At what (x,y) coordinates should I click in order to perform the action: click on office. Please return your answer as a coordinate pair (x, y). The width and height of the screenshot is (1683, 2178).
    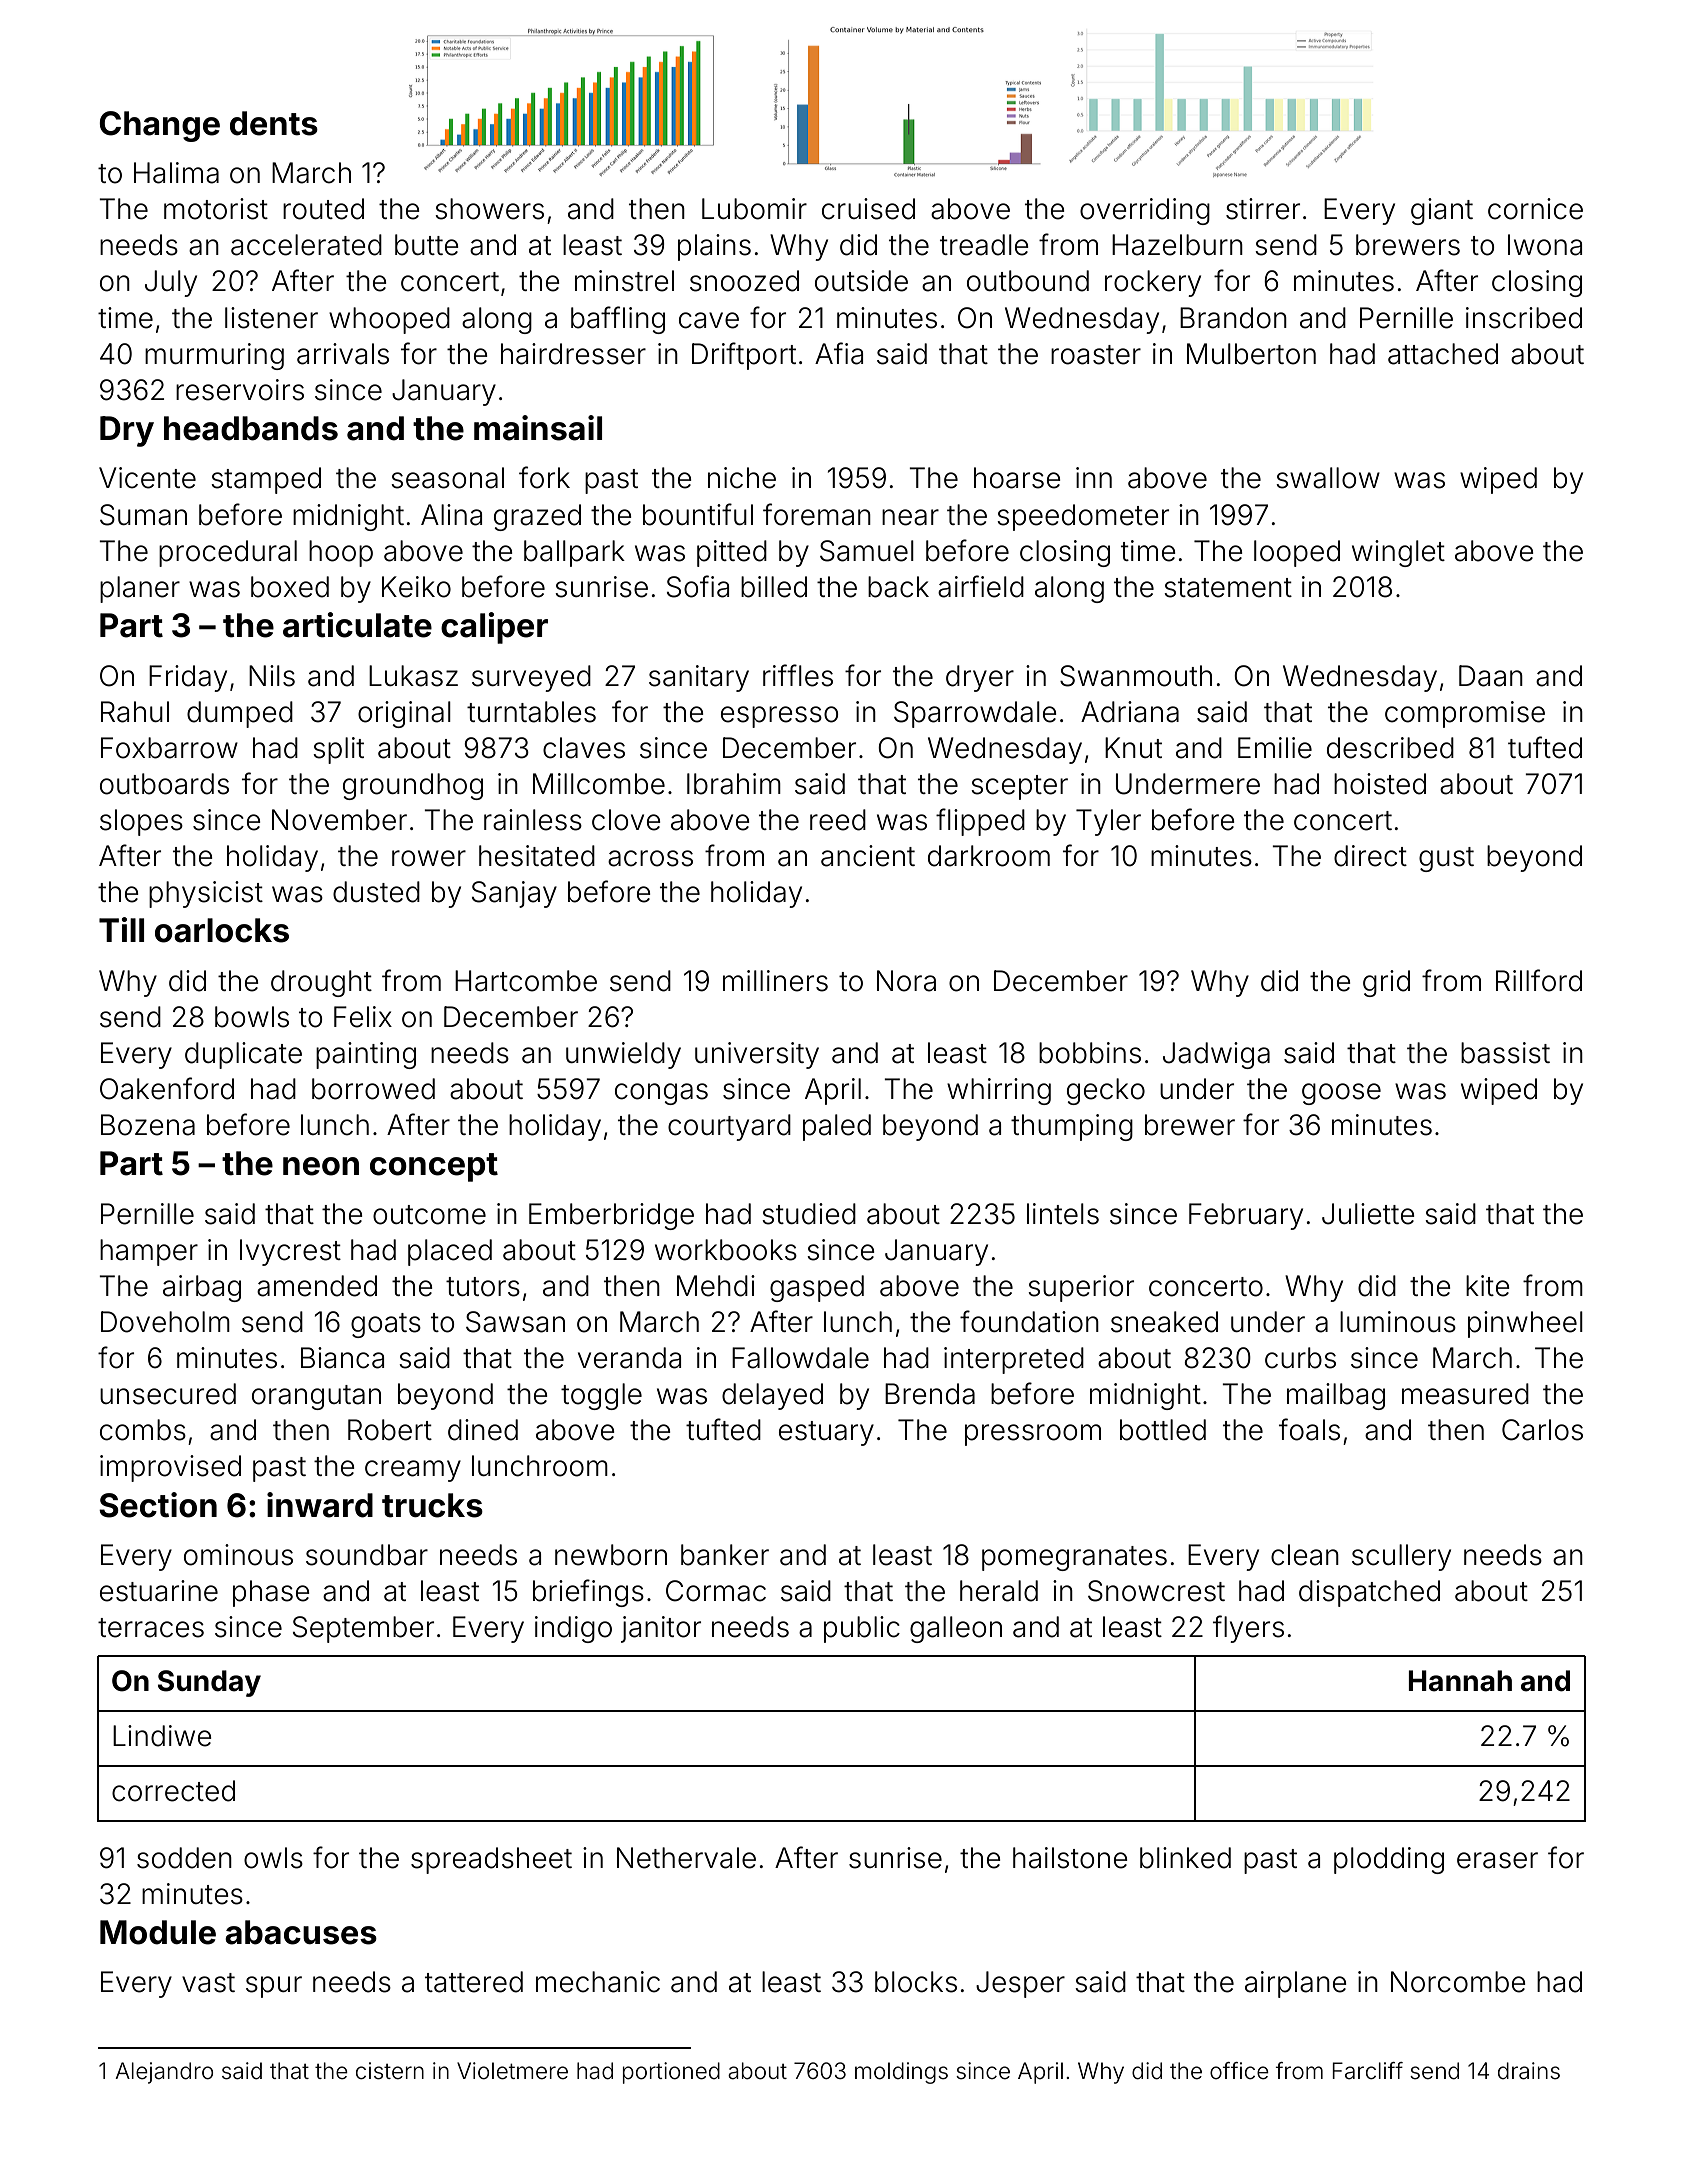
    Looking at the image, I should click on (1239, 2071).
